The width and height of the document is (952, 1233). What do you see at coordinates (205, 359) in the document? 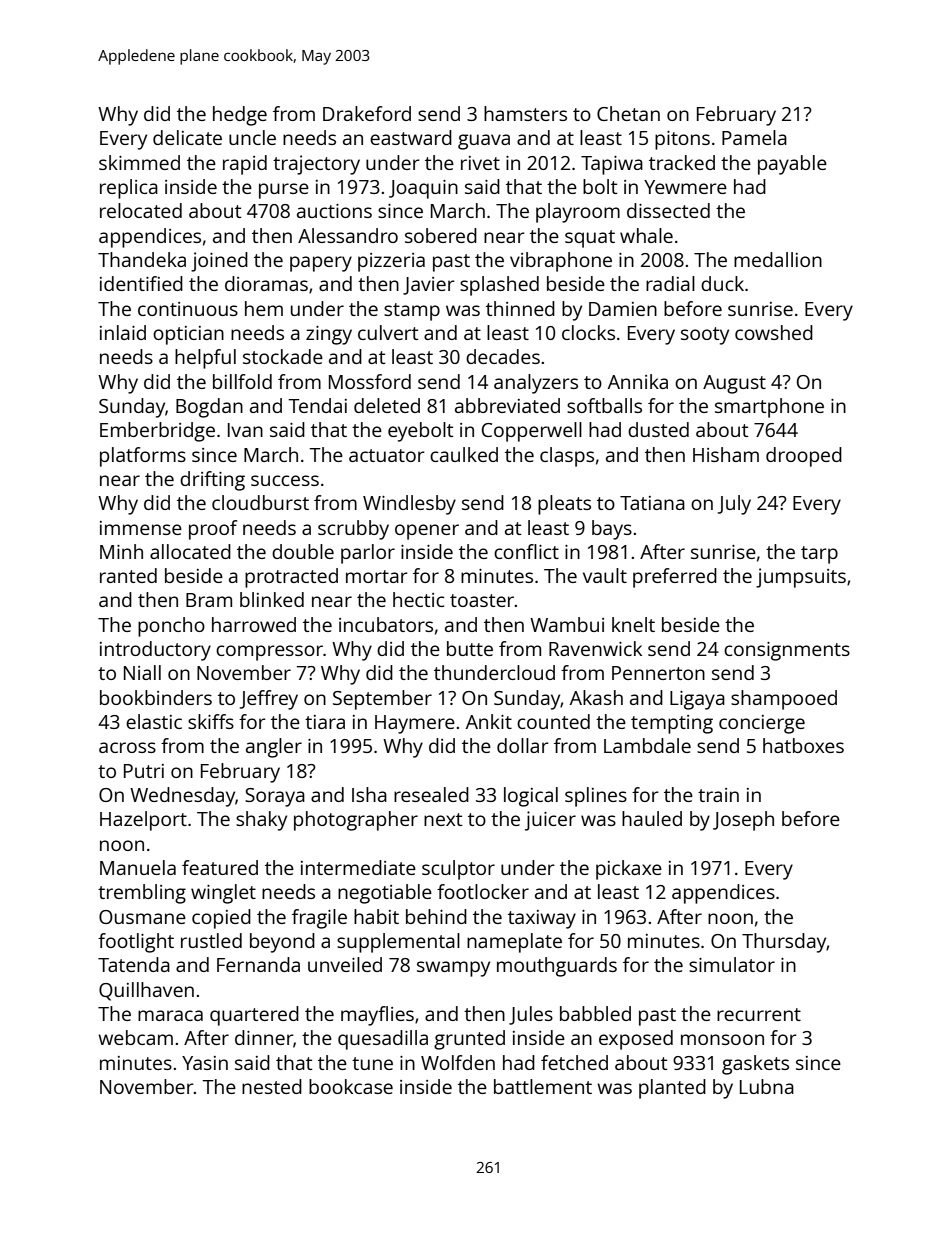
I see `helpful` at bounding box center [205, 359].
